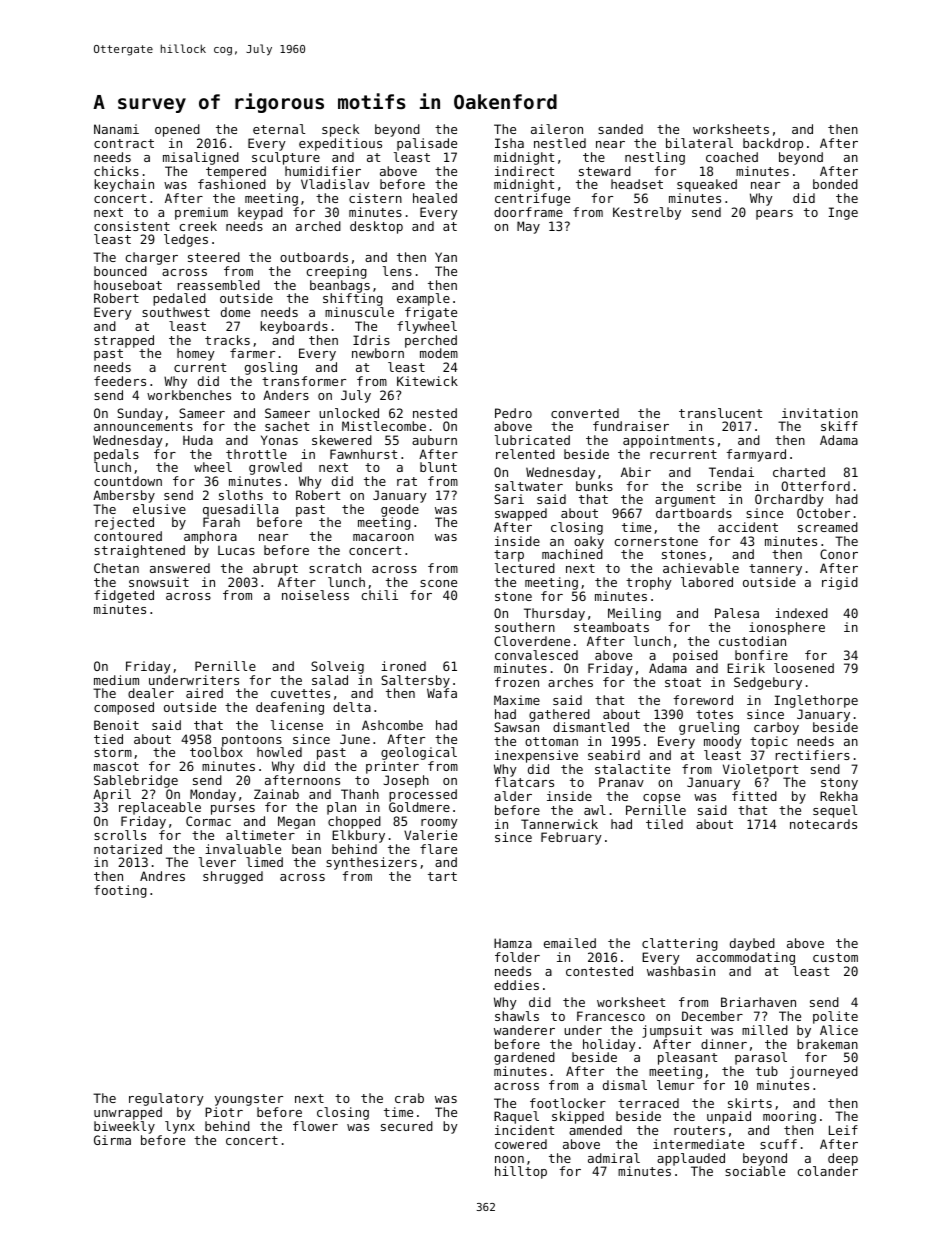 The width and height of the screenshot is (952, 1233). What do you see at coordinates (208, 821) in the screenshot?
I see `Cormac` at bounding box center [208, 821].
